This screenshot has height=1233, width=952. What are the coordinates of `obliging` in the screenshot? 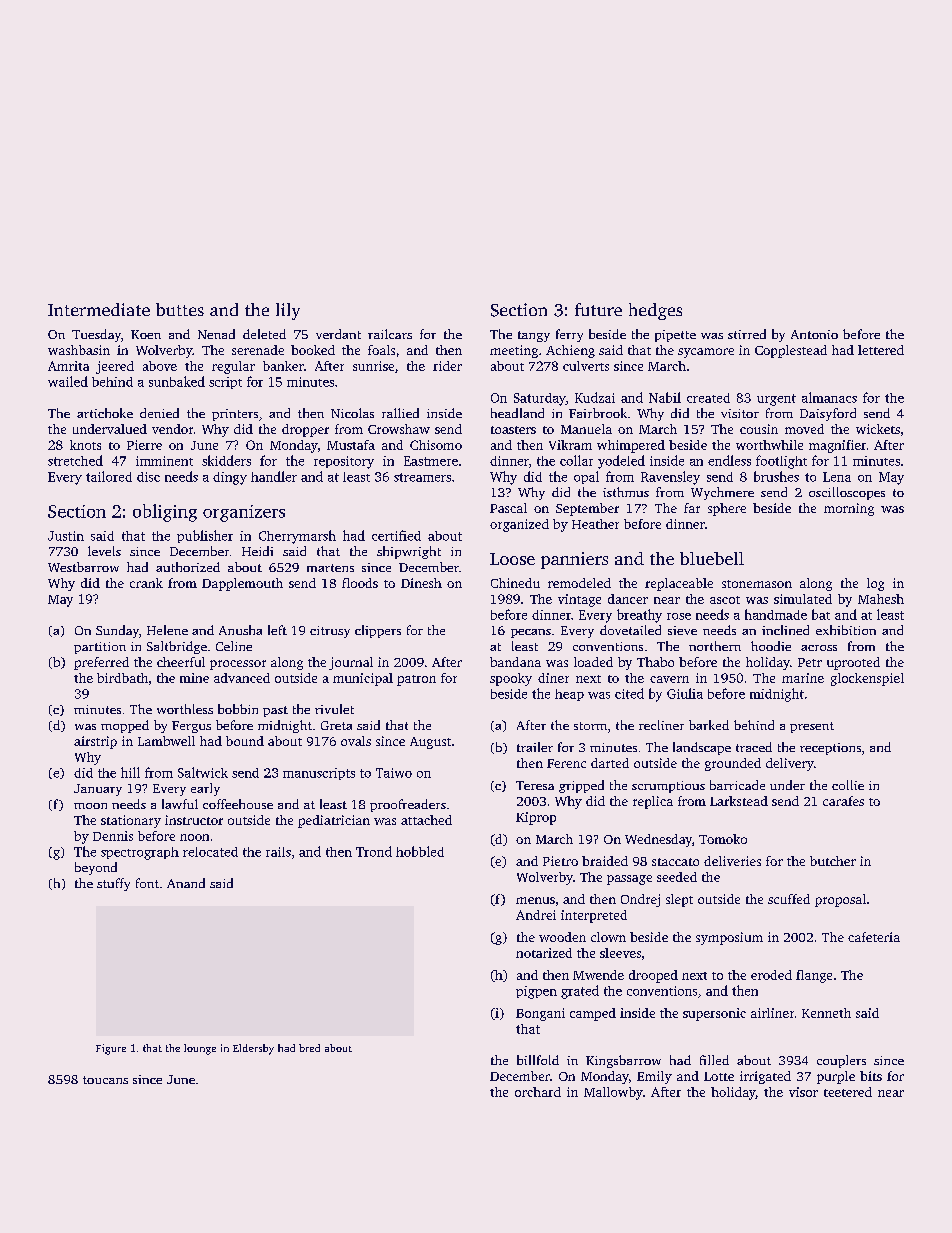 It's located at (165, 513).
